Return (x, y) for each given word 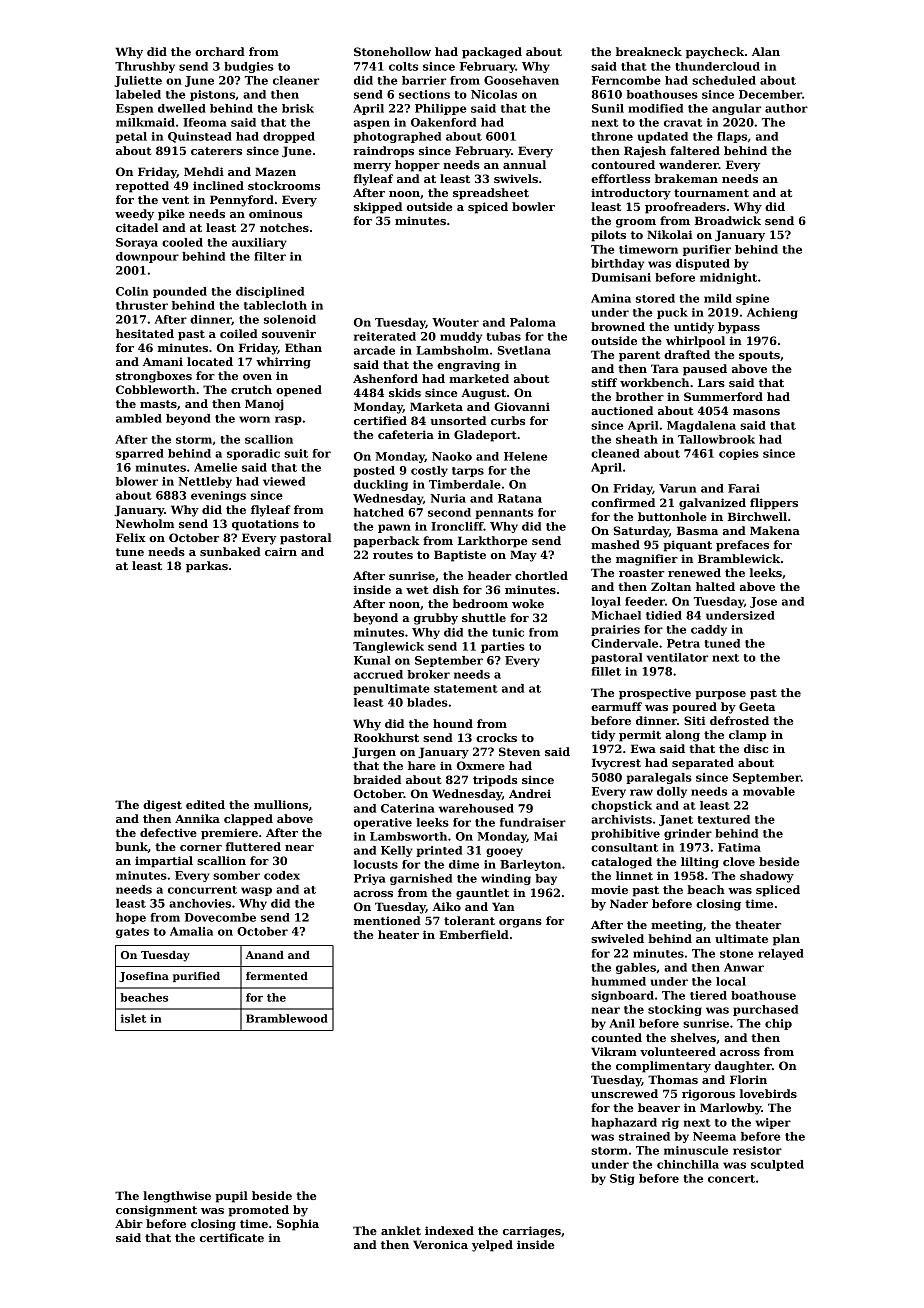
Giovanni (522, 406)
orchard (220, 51)
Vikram (614, 1051)
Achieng (772, 313)
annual (524, 164)
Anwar (744, 967)
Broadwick (728, 220)
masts (158, 404)
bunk (132, 846)
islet (133, 1018)
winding (506, 879)
